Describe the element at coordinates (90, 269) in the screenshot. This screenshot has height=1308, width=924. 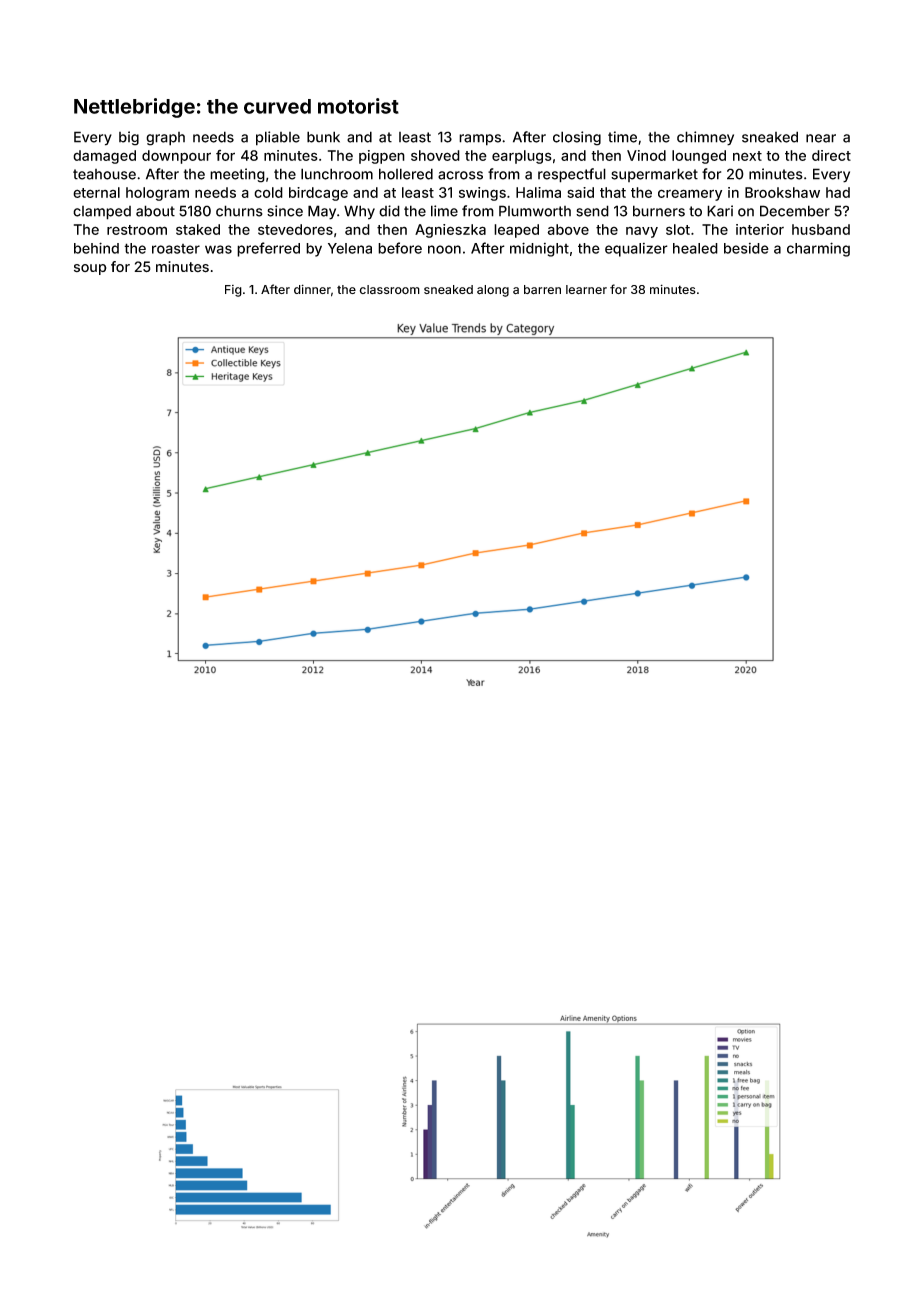
I see `soup` at that location.
